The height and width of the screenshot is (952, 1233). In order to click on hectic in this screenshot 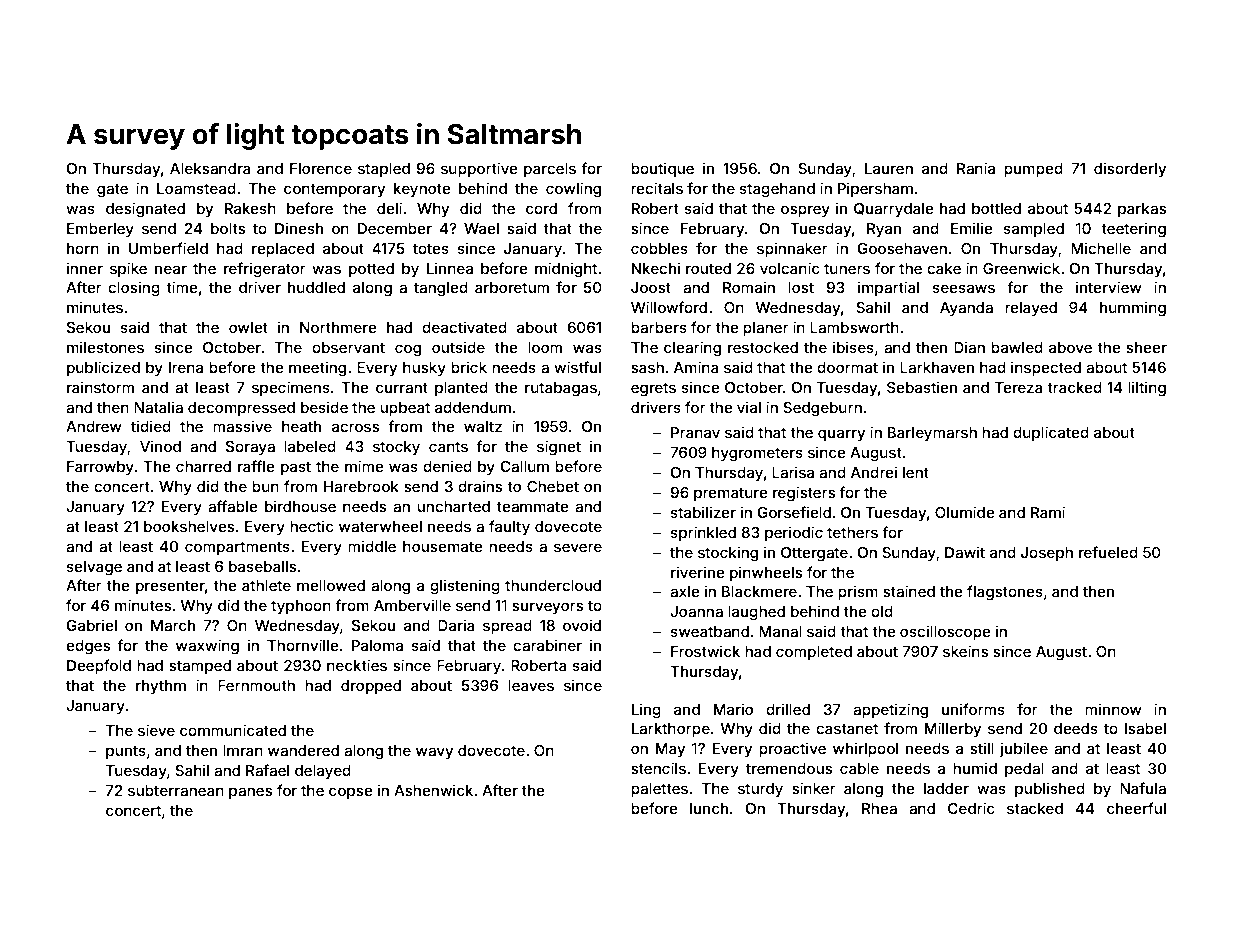, I will do `click(312, 526)`.
